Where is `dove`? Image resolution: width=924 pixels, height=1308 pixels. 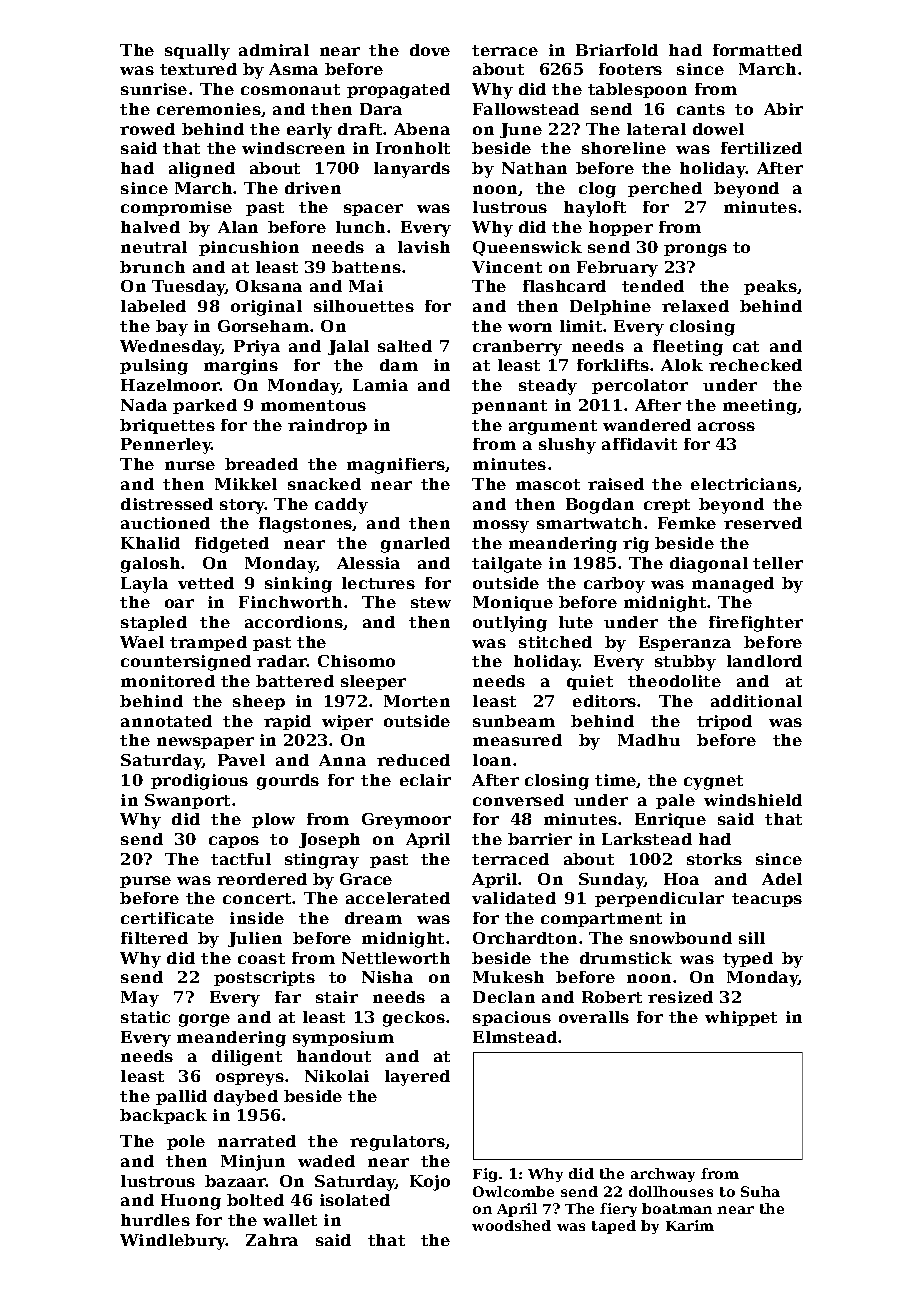
dove is located at coordinates (430, 50).
